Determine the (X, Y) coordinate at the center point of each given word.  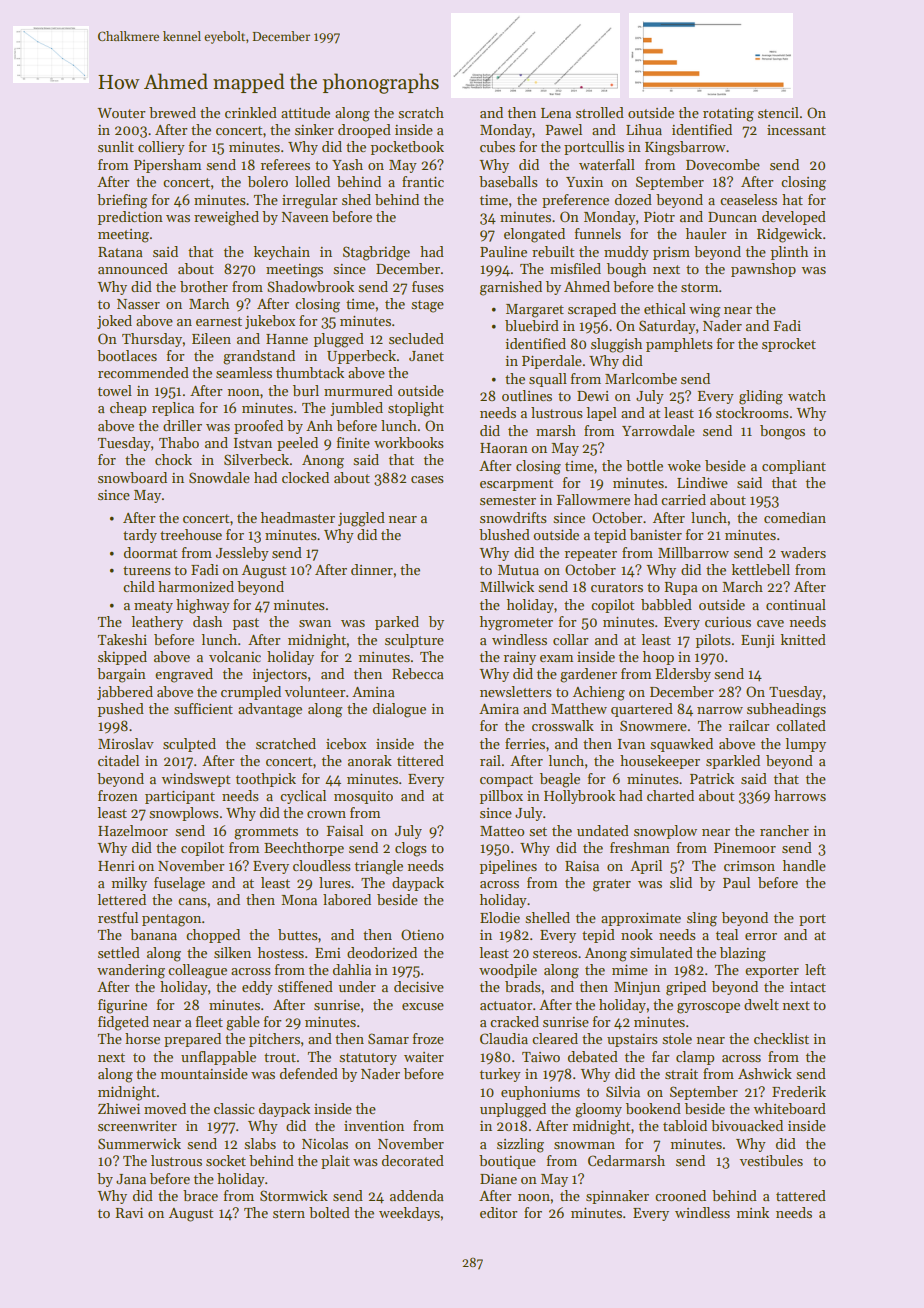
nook (637, 934)
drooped (364, 131)
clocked (305, 477)
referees (285, 164)
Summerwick (139, 1143)
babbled (666, 604)
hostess (281, 952)
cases (427, 479)
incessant (796, 130)
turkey (500, 1075)
